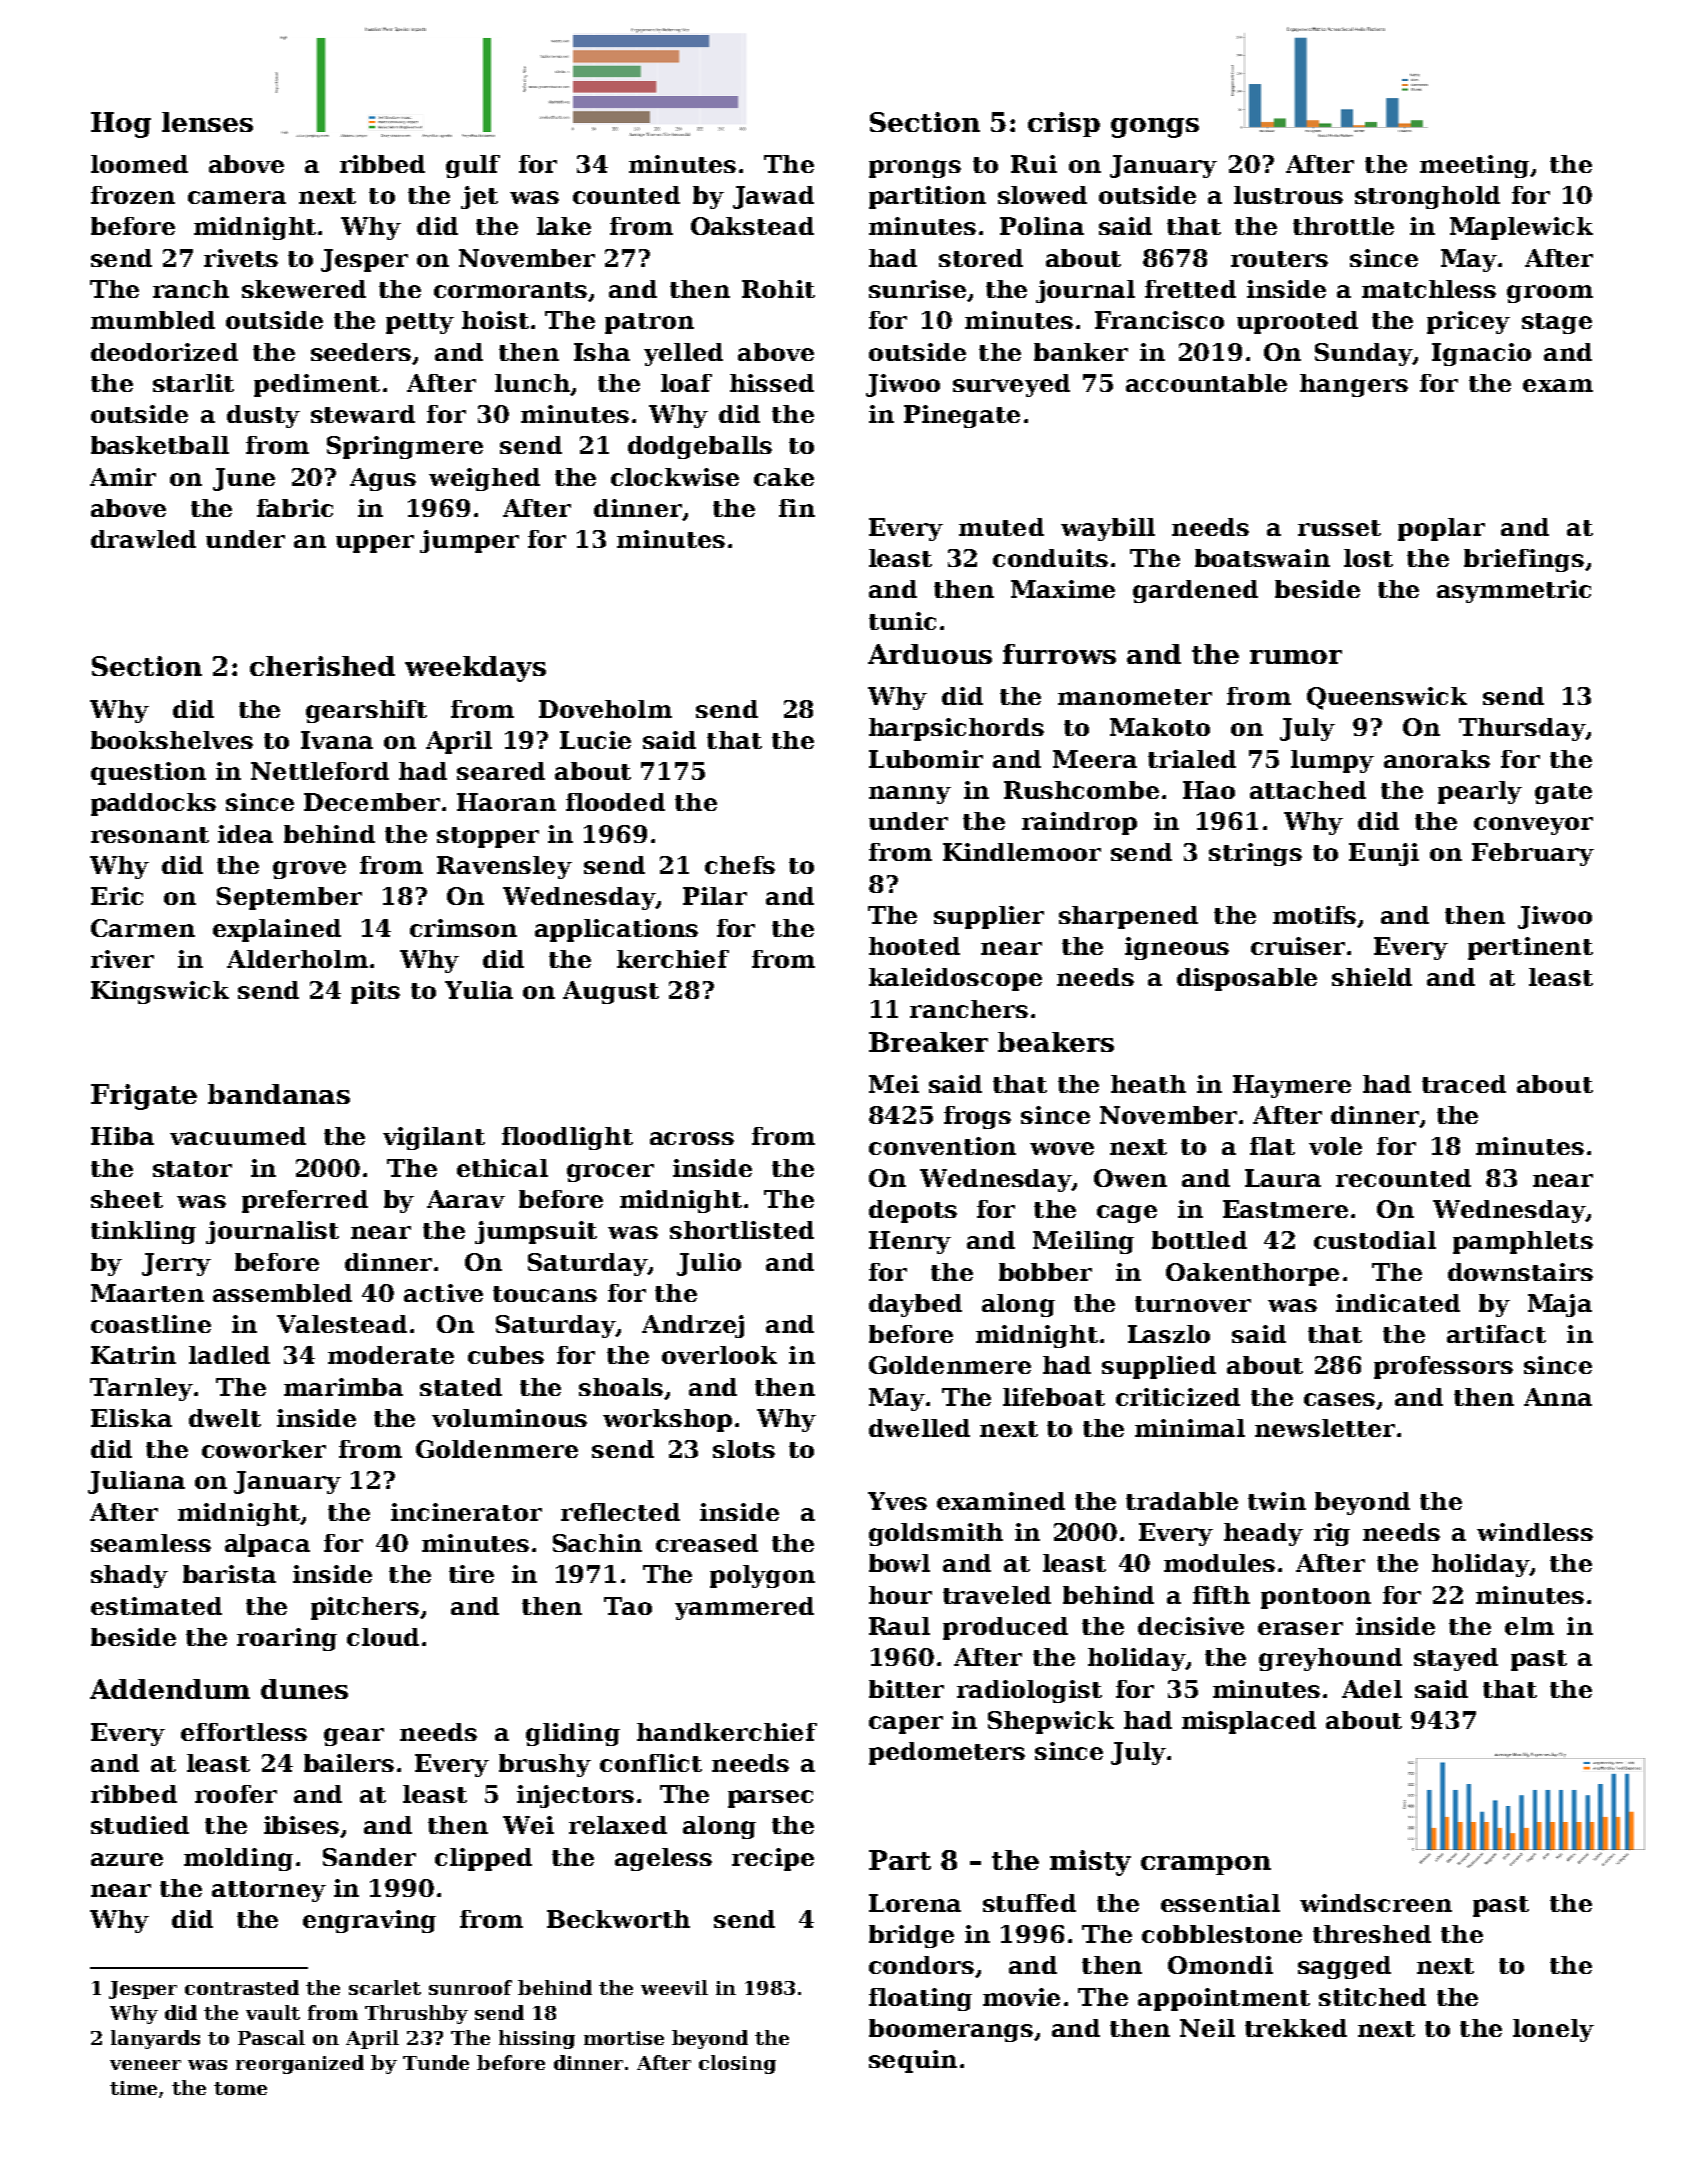 This image has width=1683, height=2178. Describe the element at coordinates (1474, 166) in the image. I see `meeting` at that location.
